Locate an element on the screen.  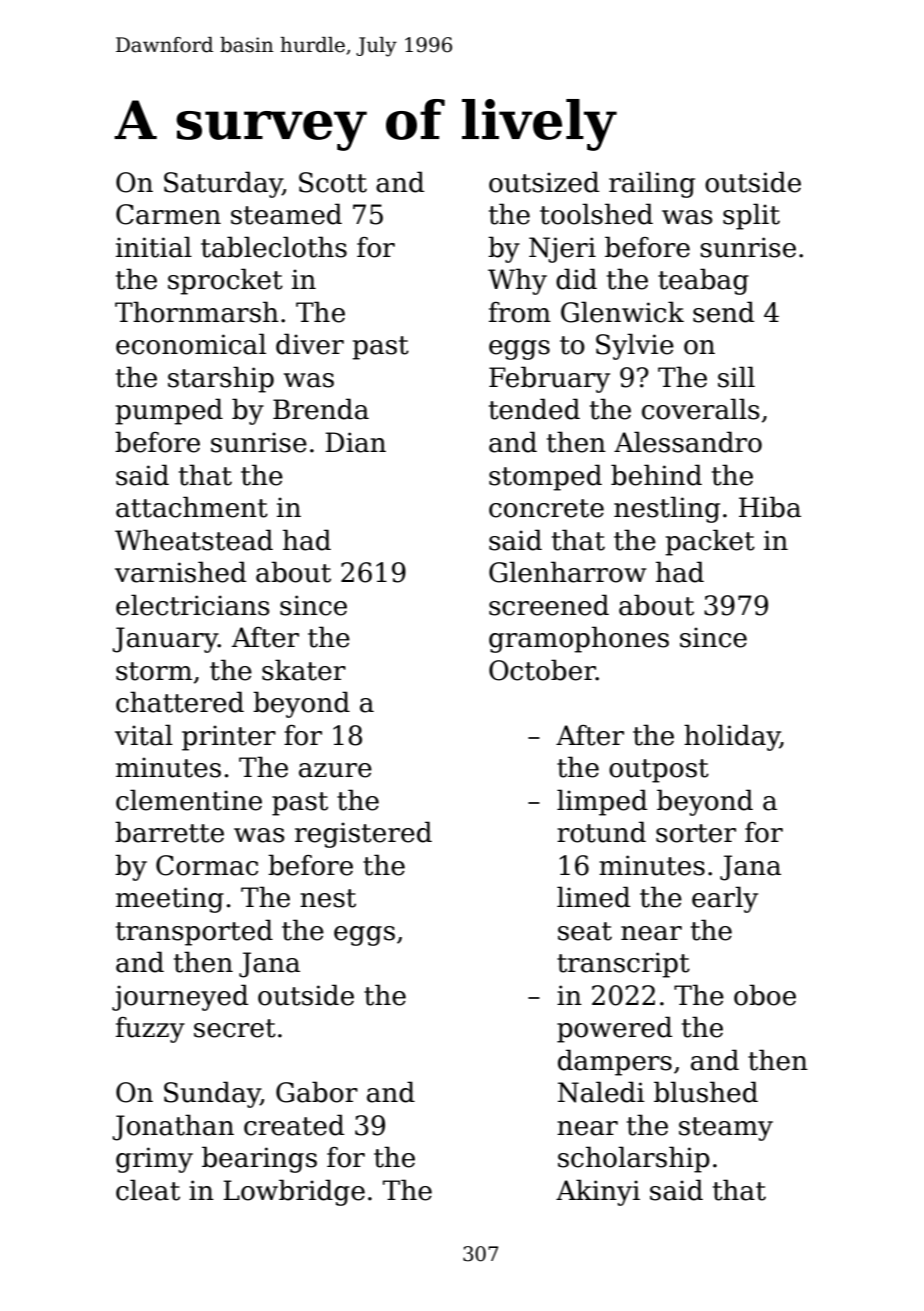
azure is located at coordinates (335, 770).
